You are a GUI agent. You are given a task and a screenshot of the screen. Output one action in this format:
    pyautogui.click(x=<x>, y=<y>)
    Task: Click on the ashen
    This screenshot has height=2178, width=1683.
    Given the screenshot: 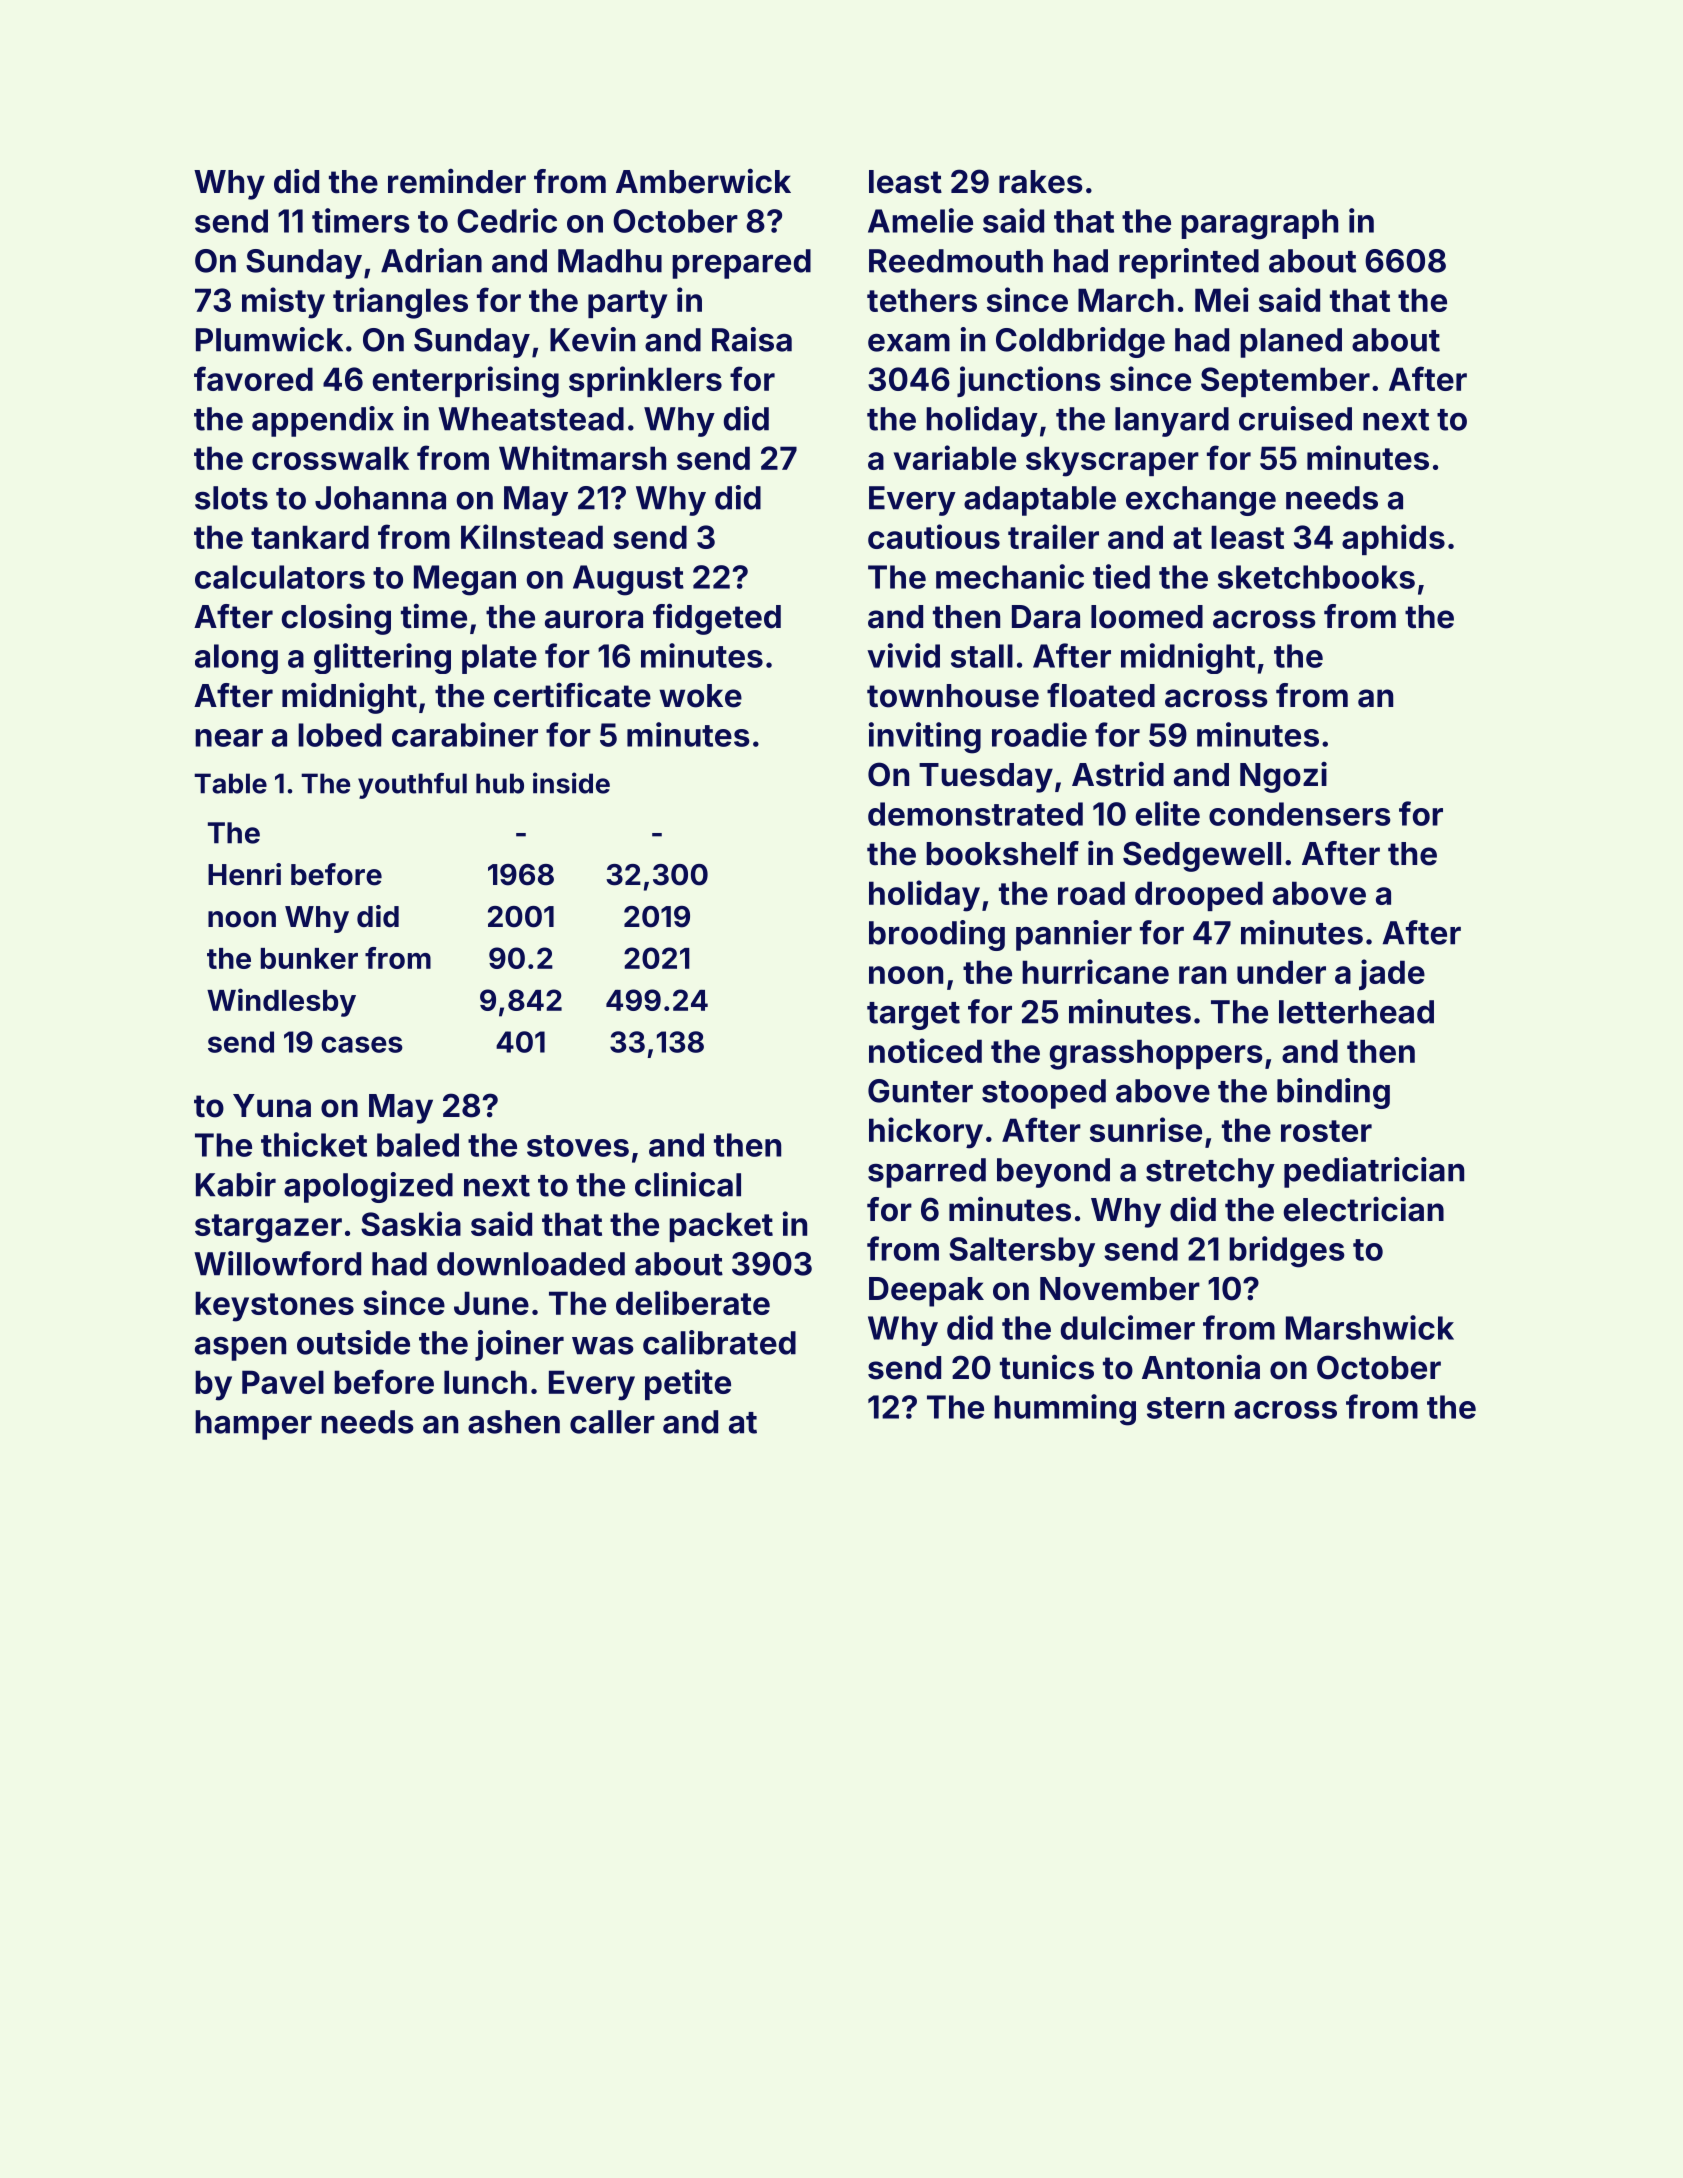 What is the action you would take?
    pyautogui.click(x=514, y=1422)
